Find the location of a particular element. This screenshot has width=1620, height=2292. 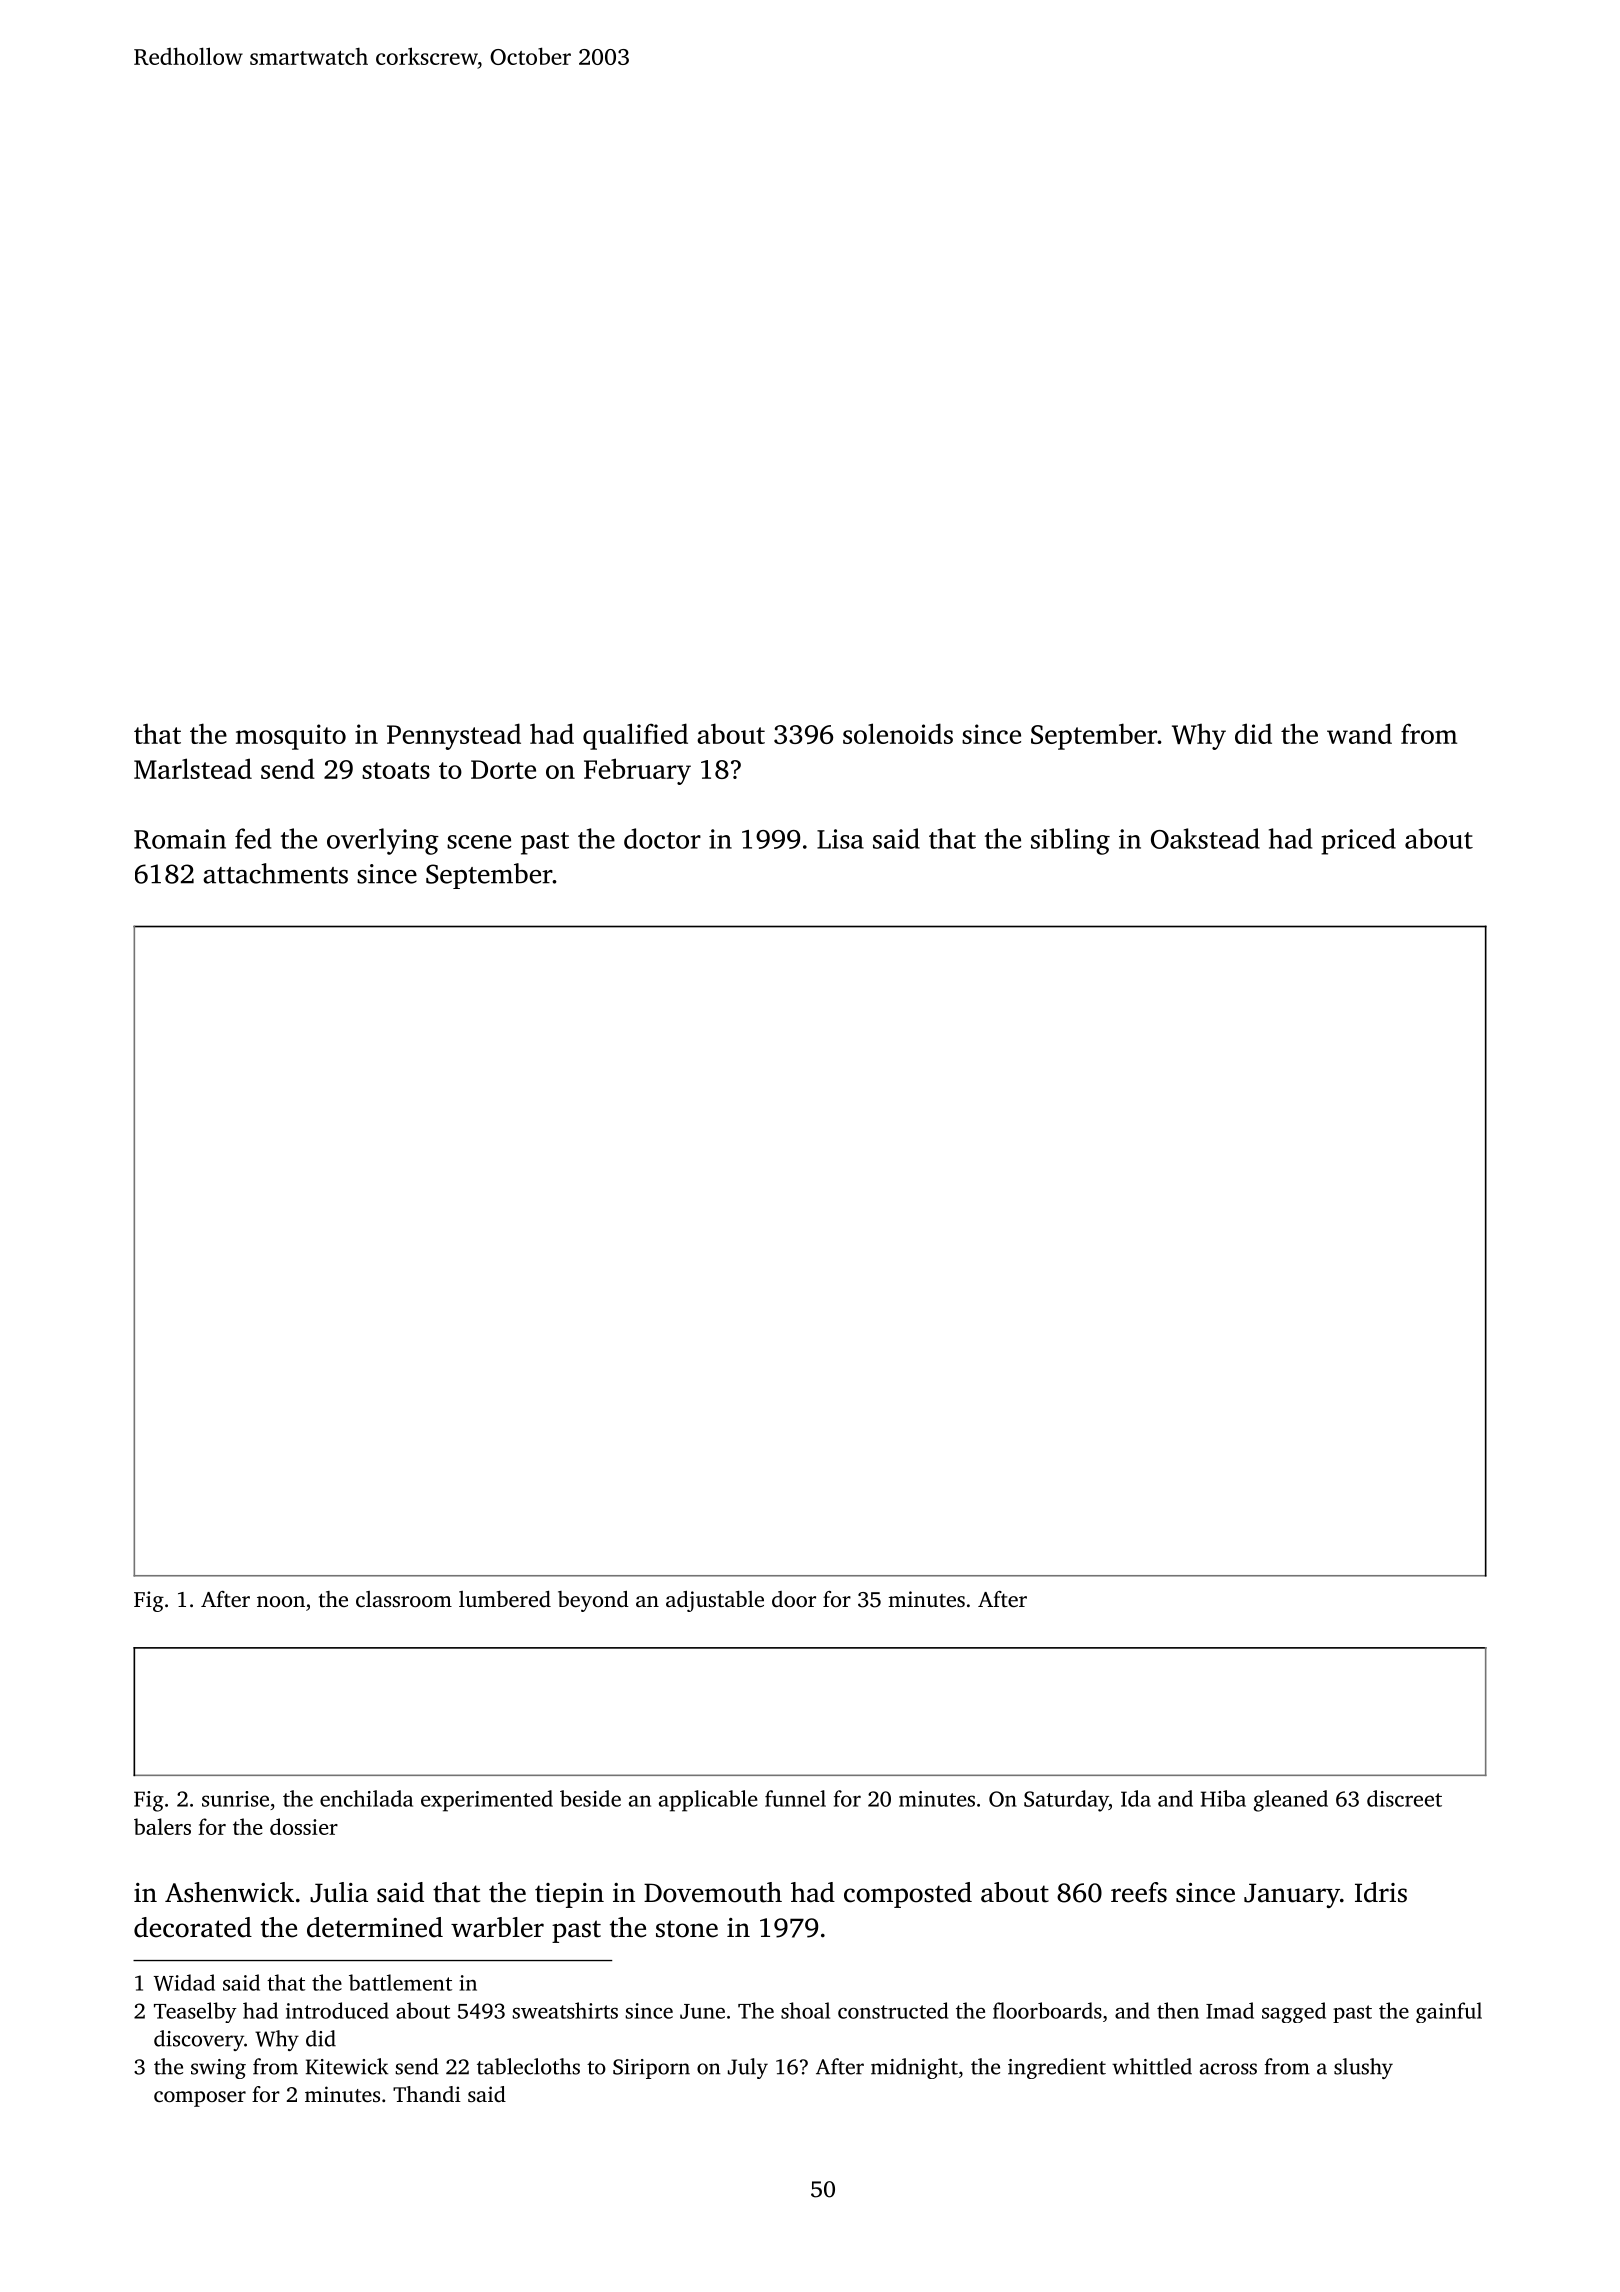

doctor is located at coordinates (662, 838).
